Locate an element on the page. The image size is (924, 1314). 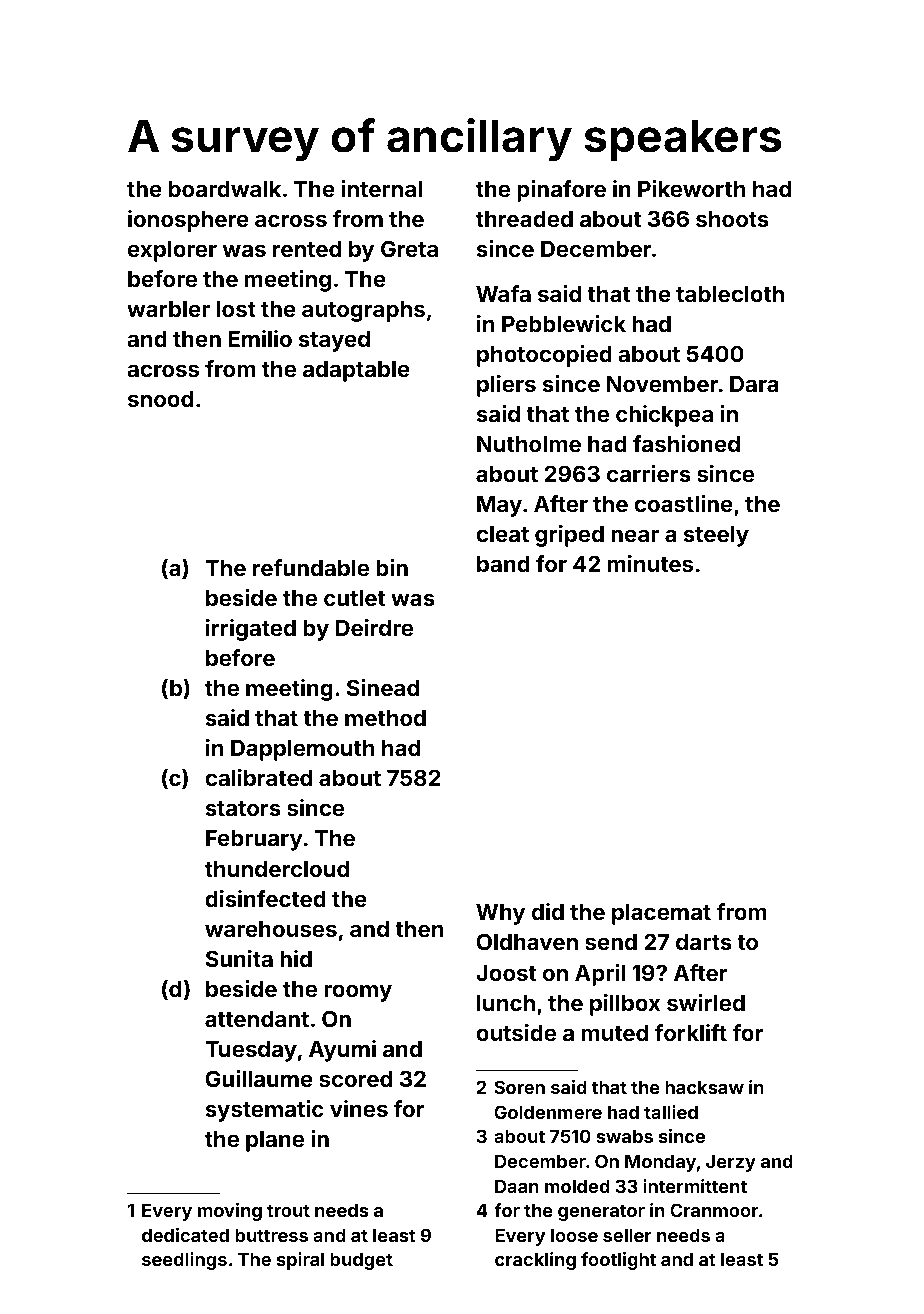
steely is located at coordinates (716, 536).
